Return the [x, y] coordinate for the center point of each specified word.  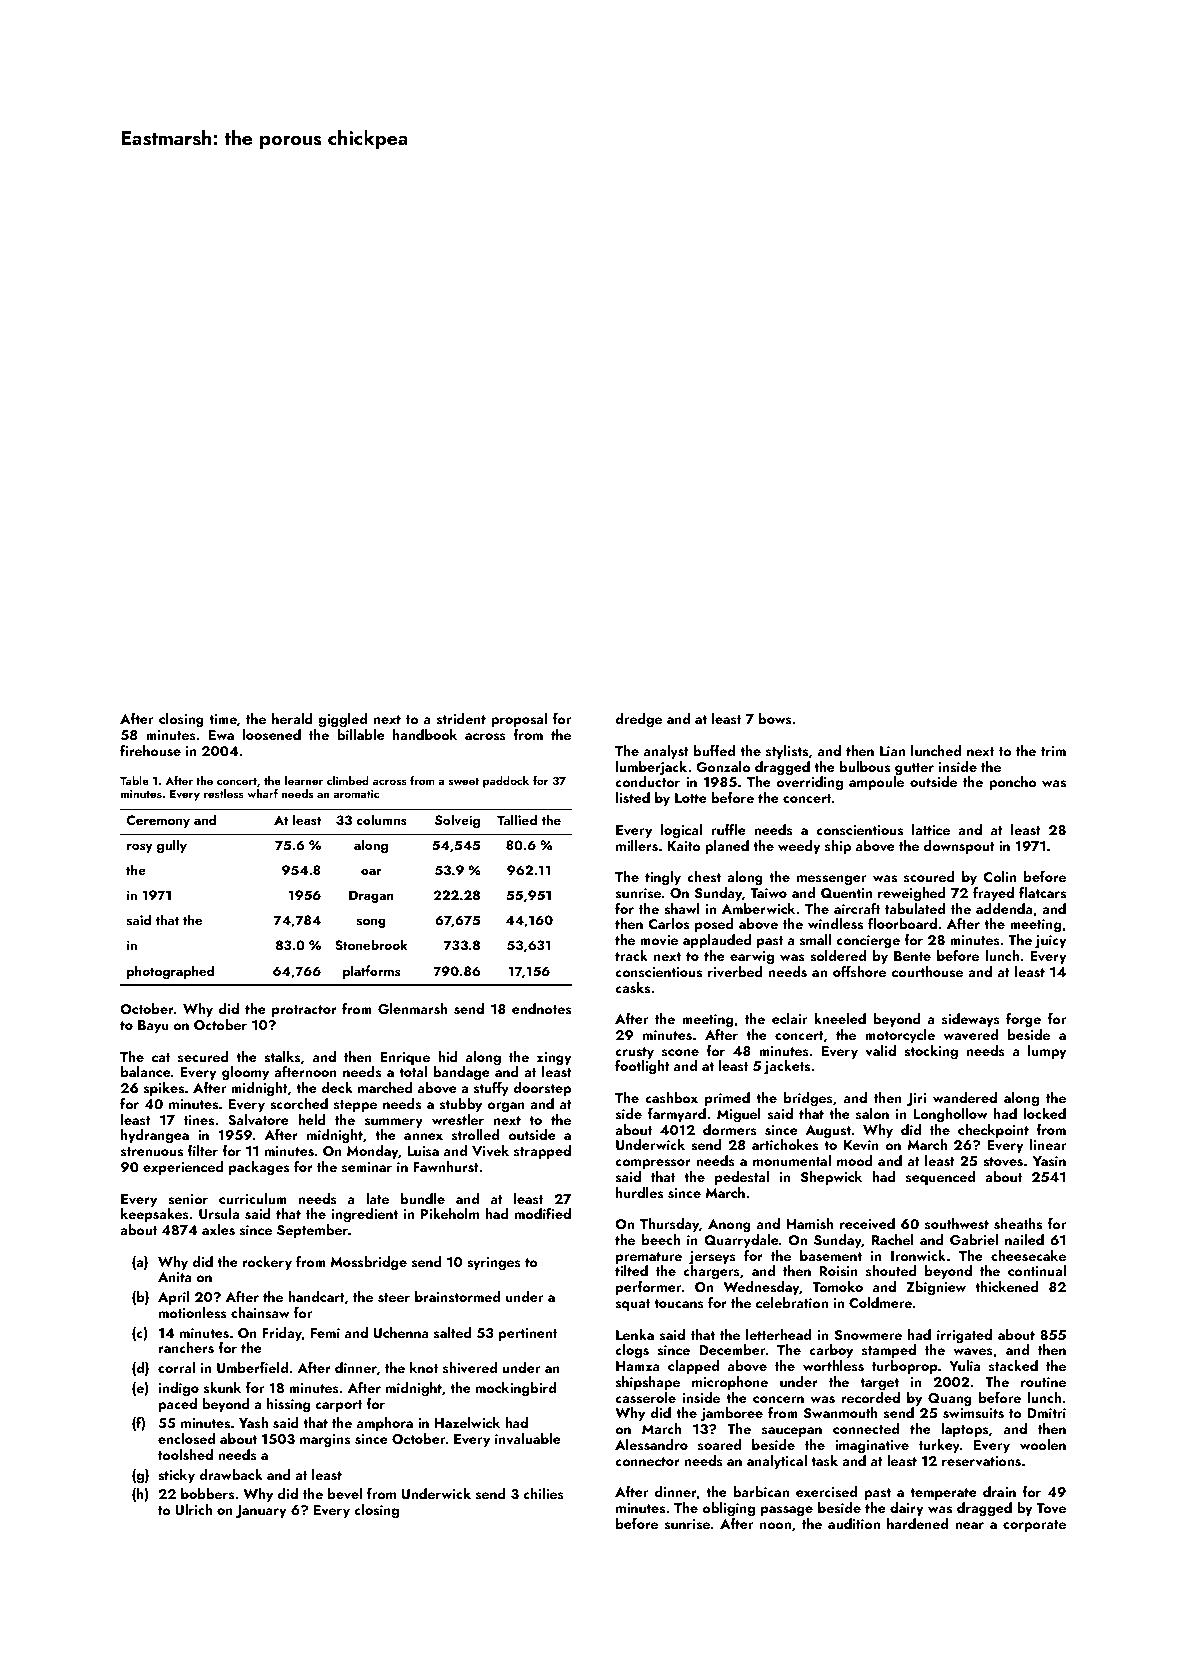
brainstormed [457, 1296]
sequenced [940, 1178]
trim [1053, 751]
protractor [304, 1011]
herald [292, 718]
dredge [638, 720]
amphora [385, 1424]
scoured [929, 876]
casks [632, 988]
